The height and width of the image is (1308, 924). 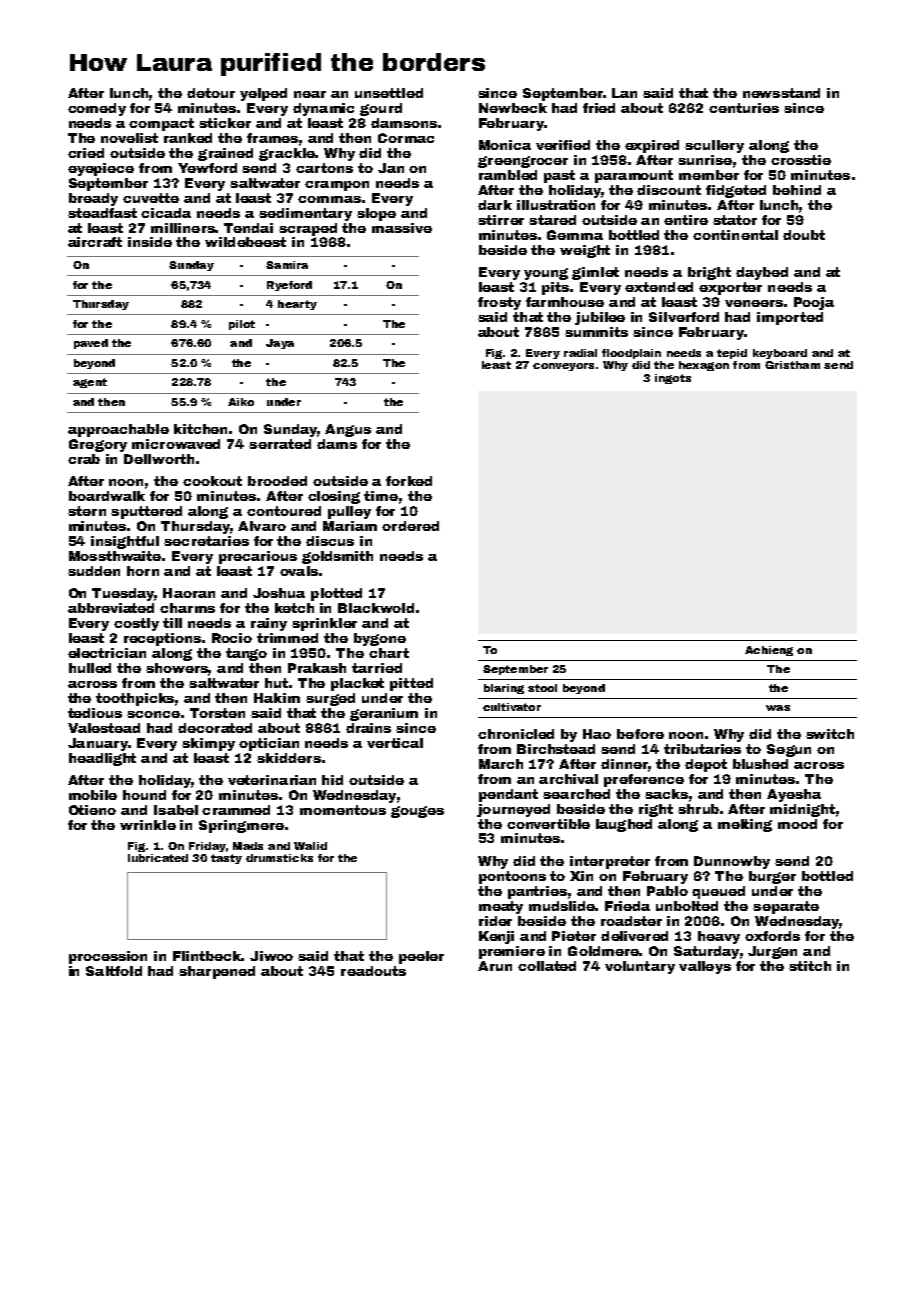 I want to click on Lan, so click(x=624, y=93).
